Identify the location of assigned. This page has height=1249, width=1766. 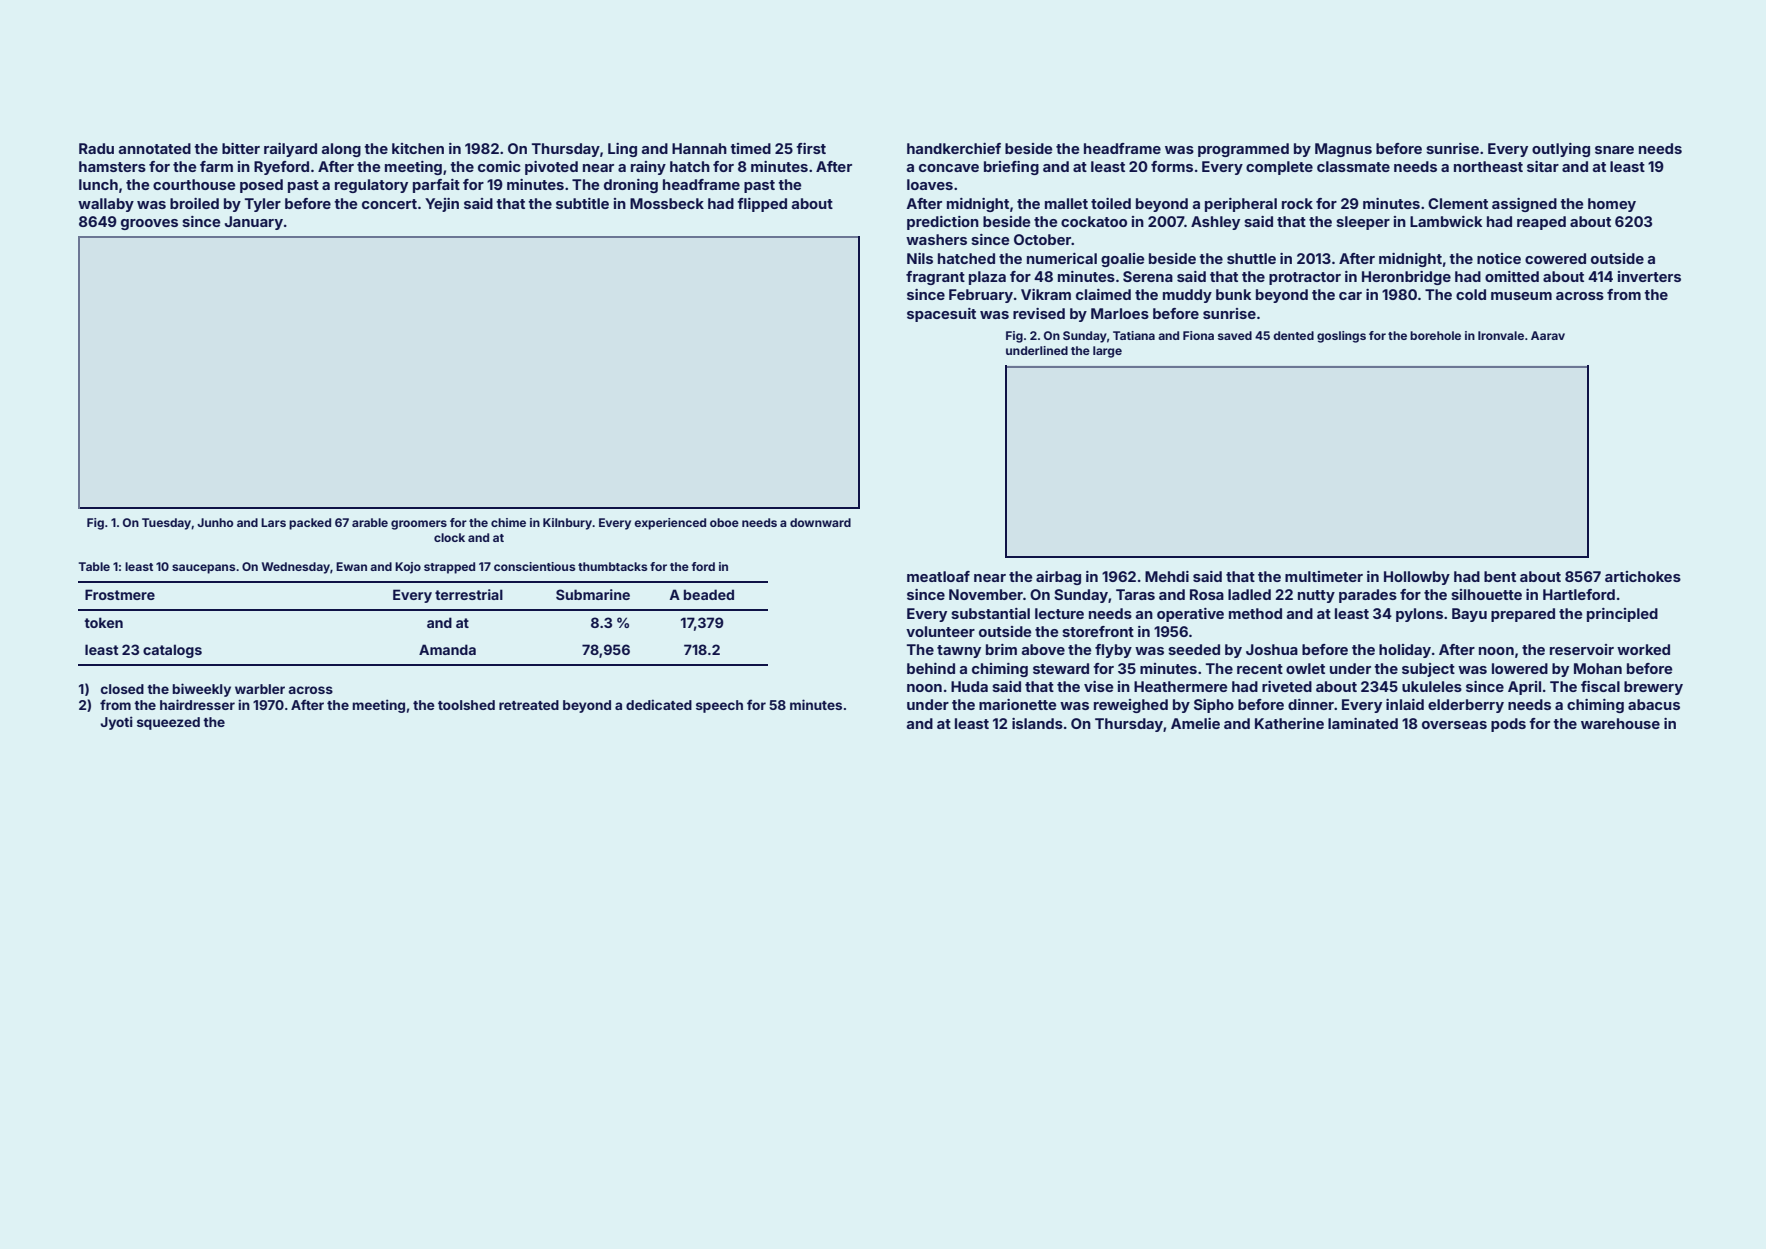
(1524, 205).
